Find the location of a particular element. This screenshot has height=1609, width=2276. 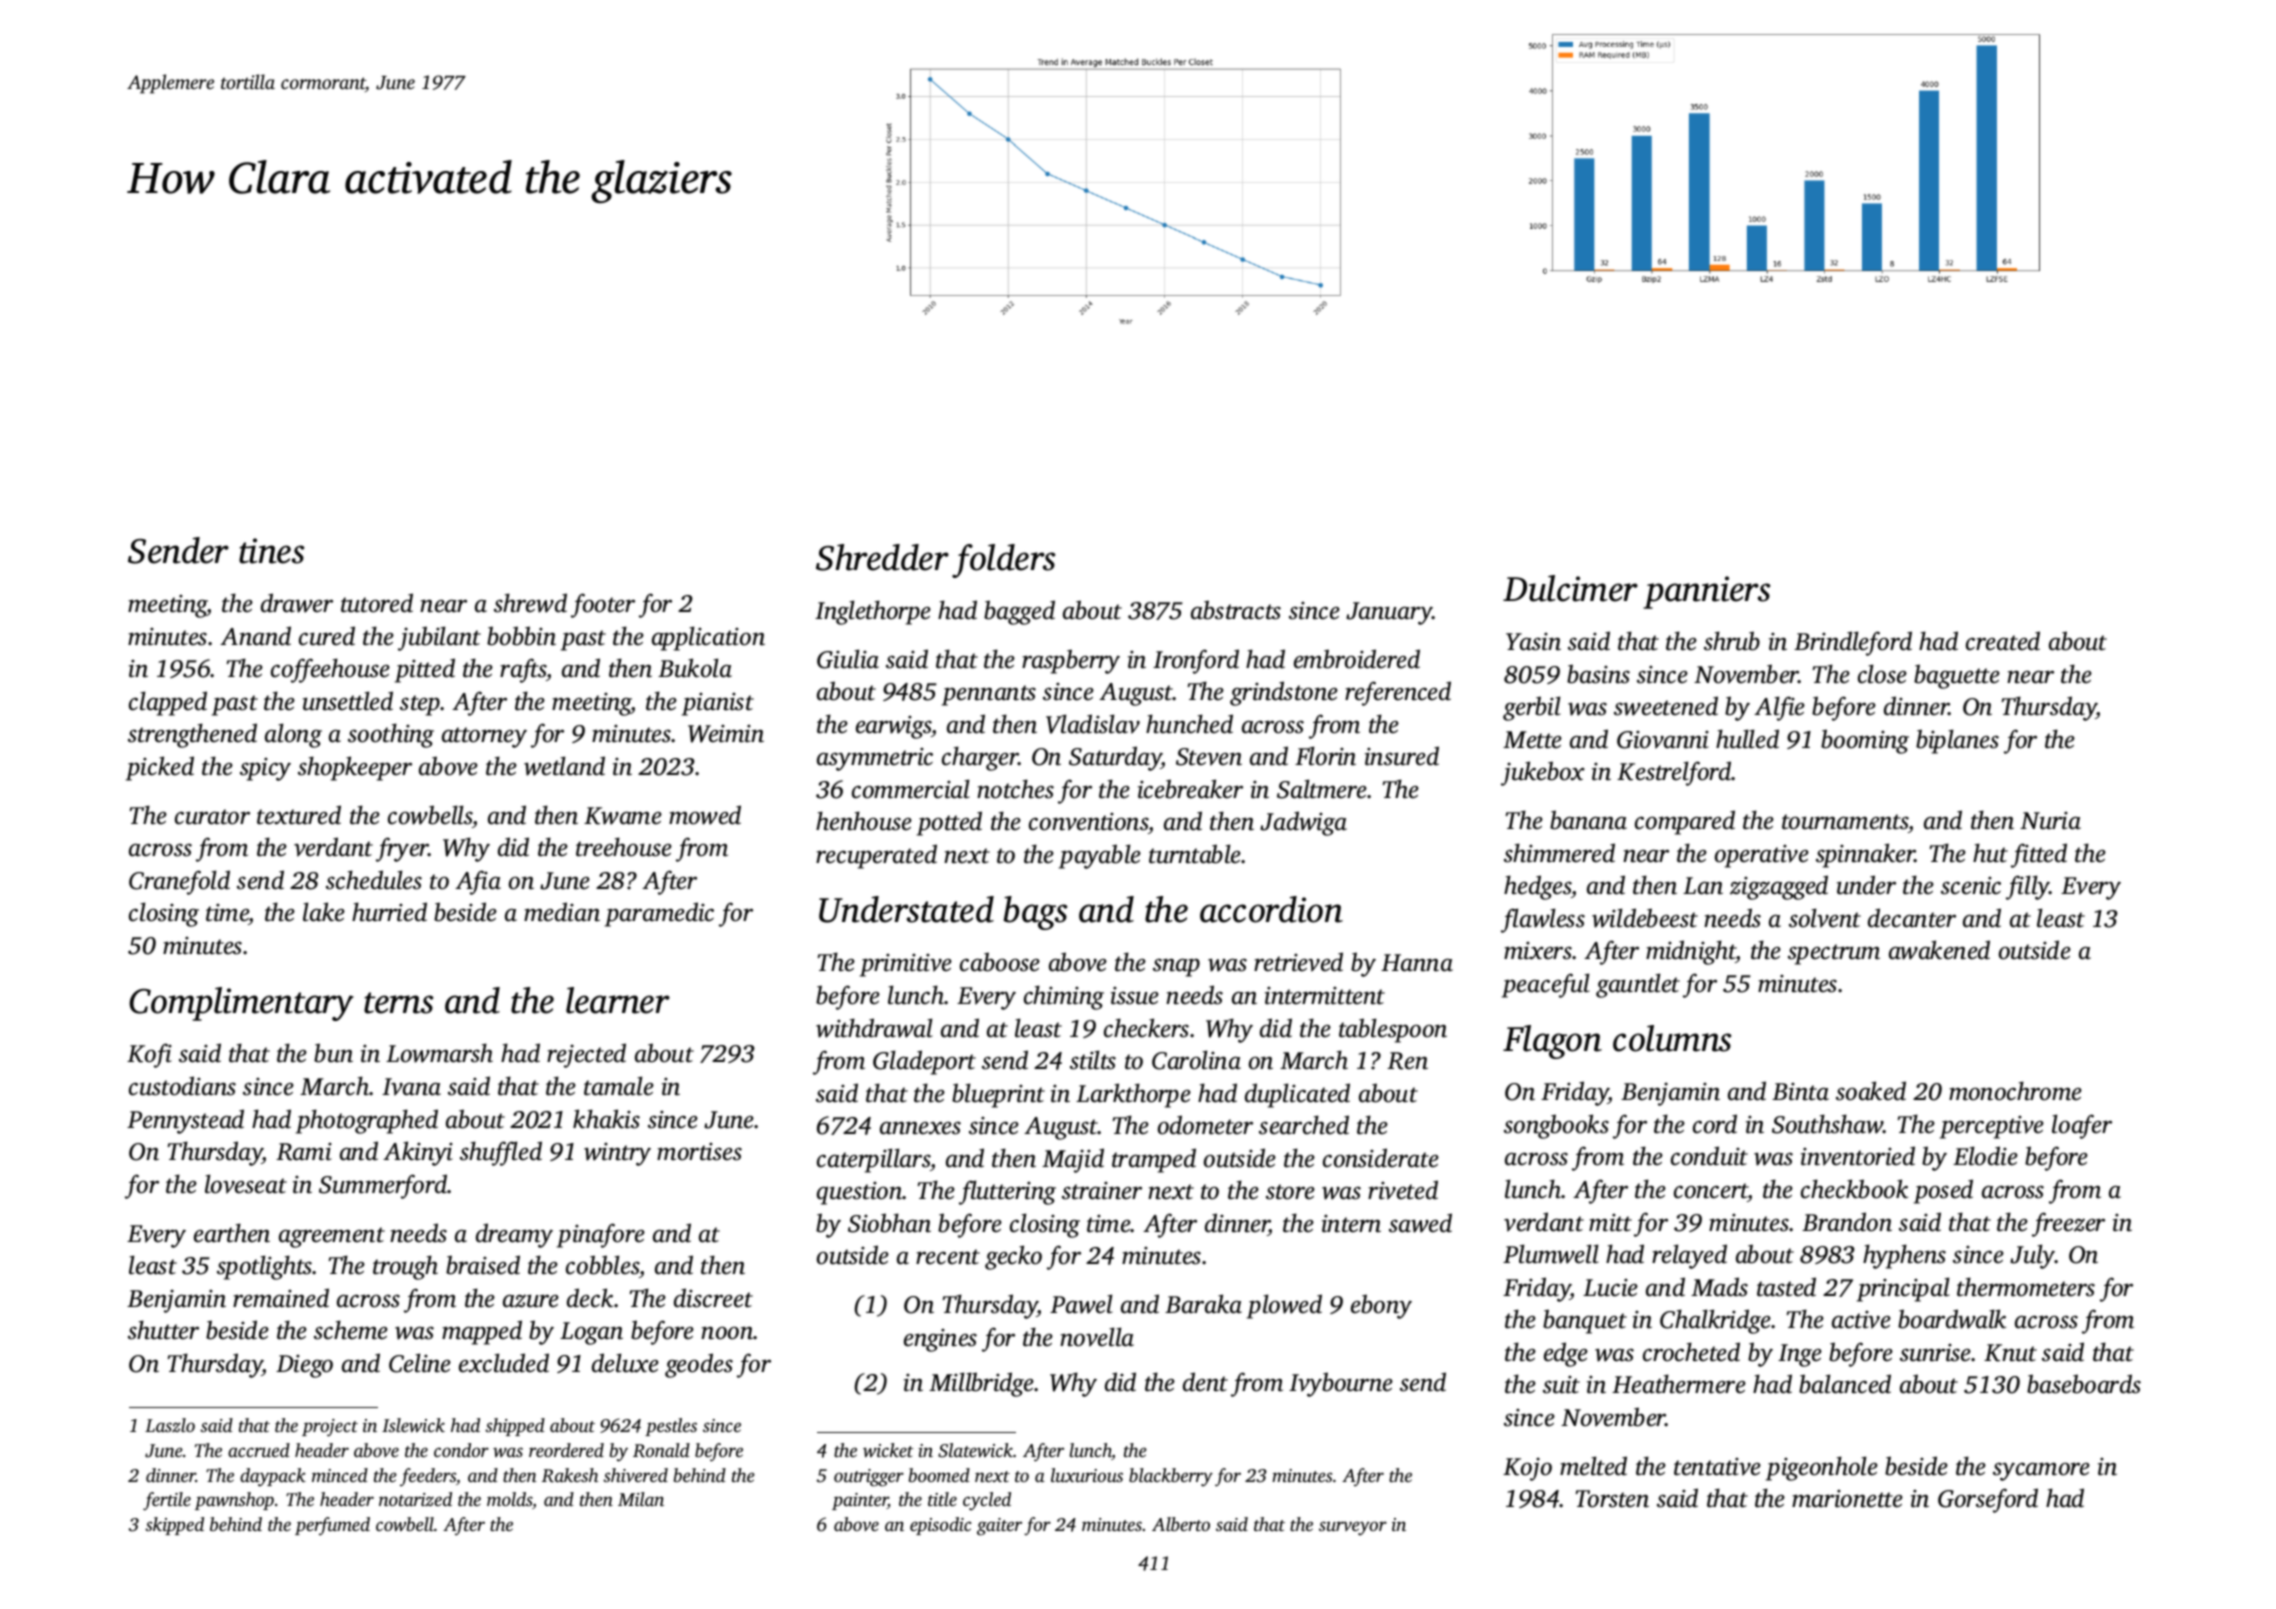

panniers is located at coordinates (1706, 592).
